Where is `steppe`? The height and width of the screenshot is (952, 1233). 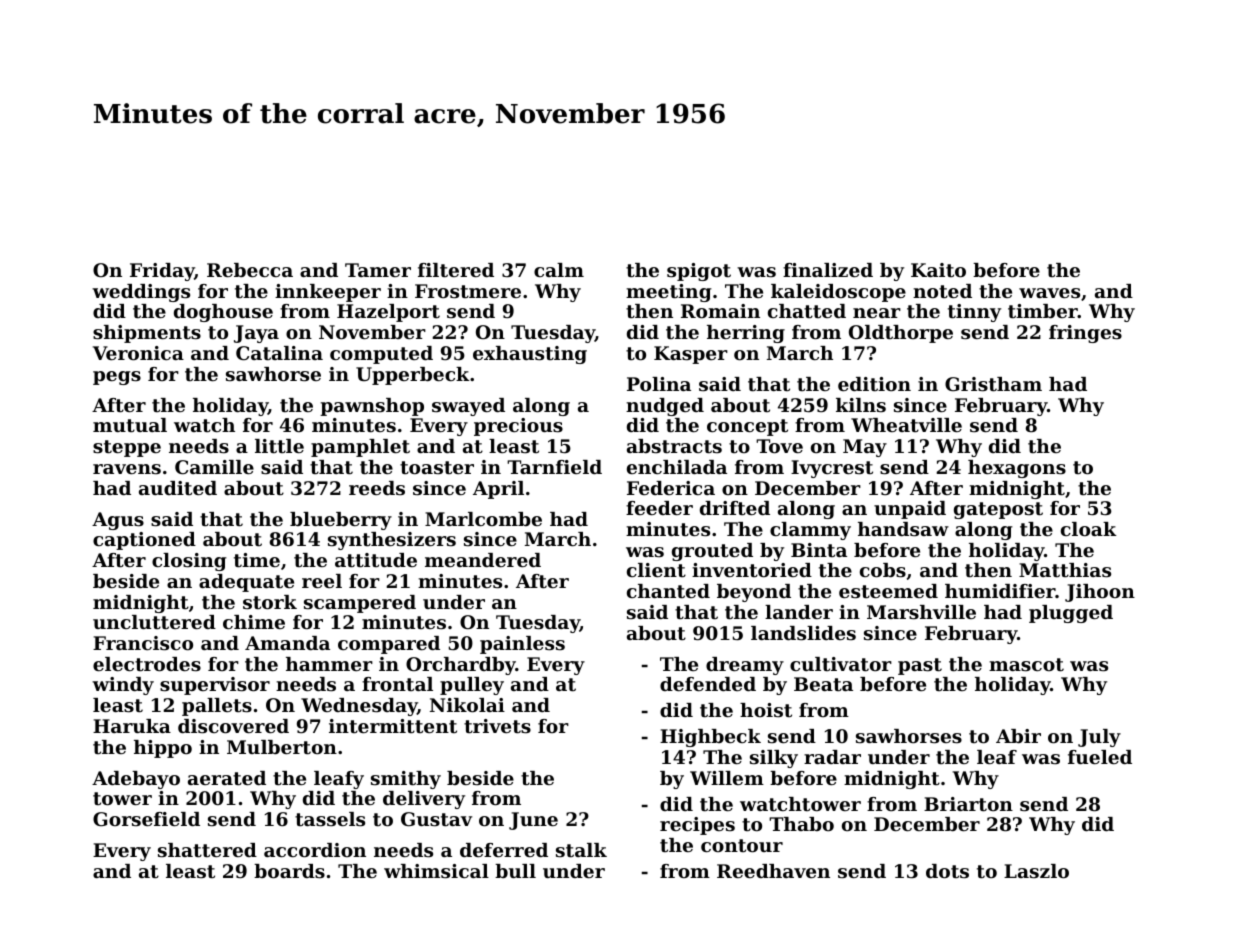
steppe is located at coordinates (127, 448).
